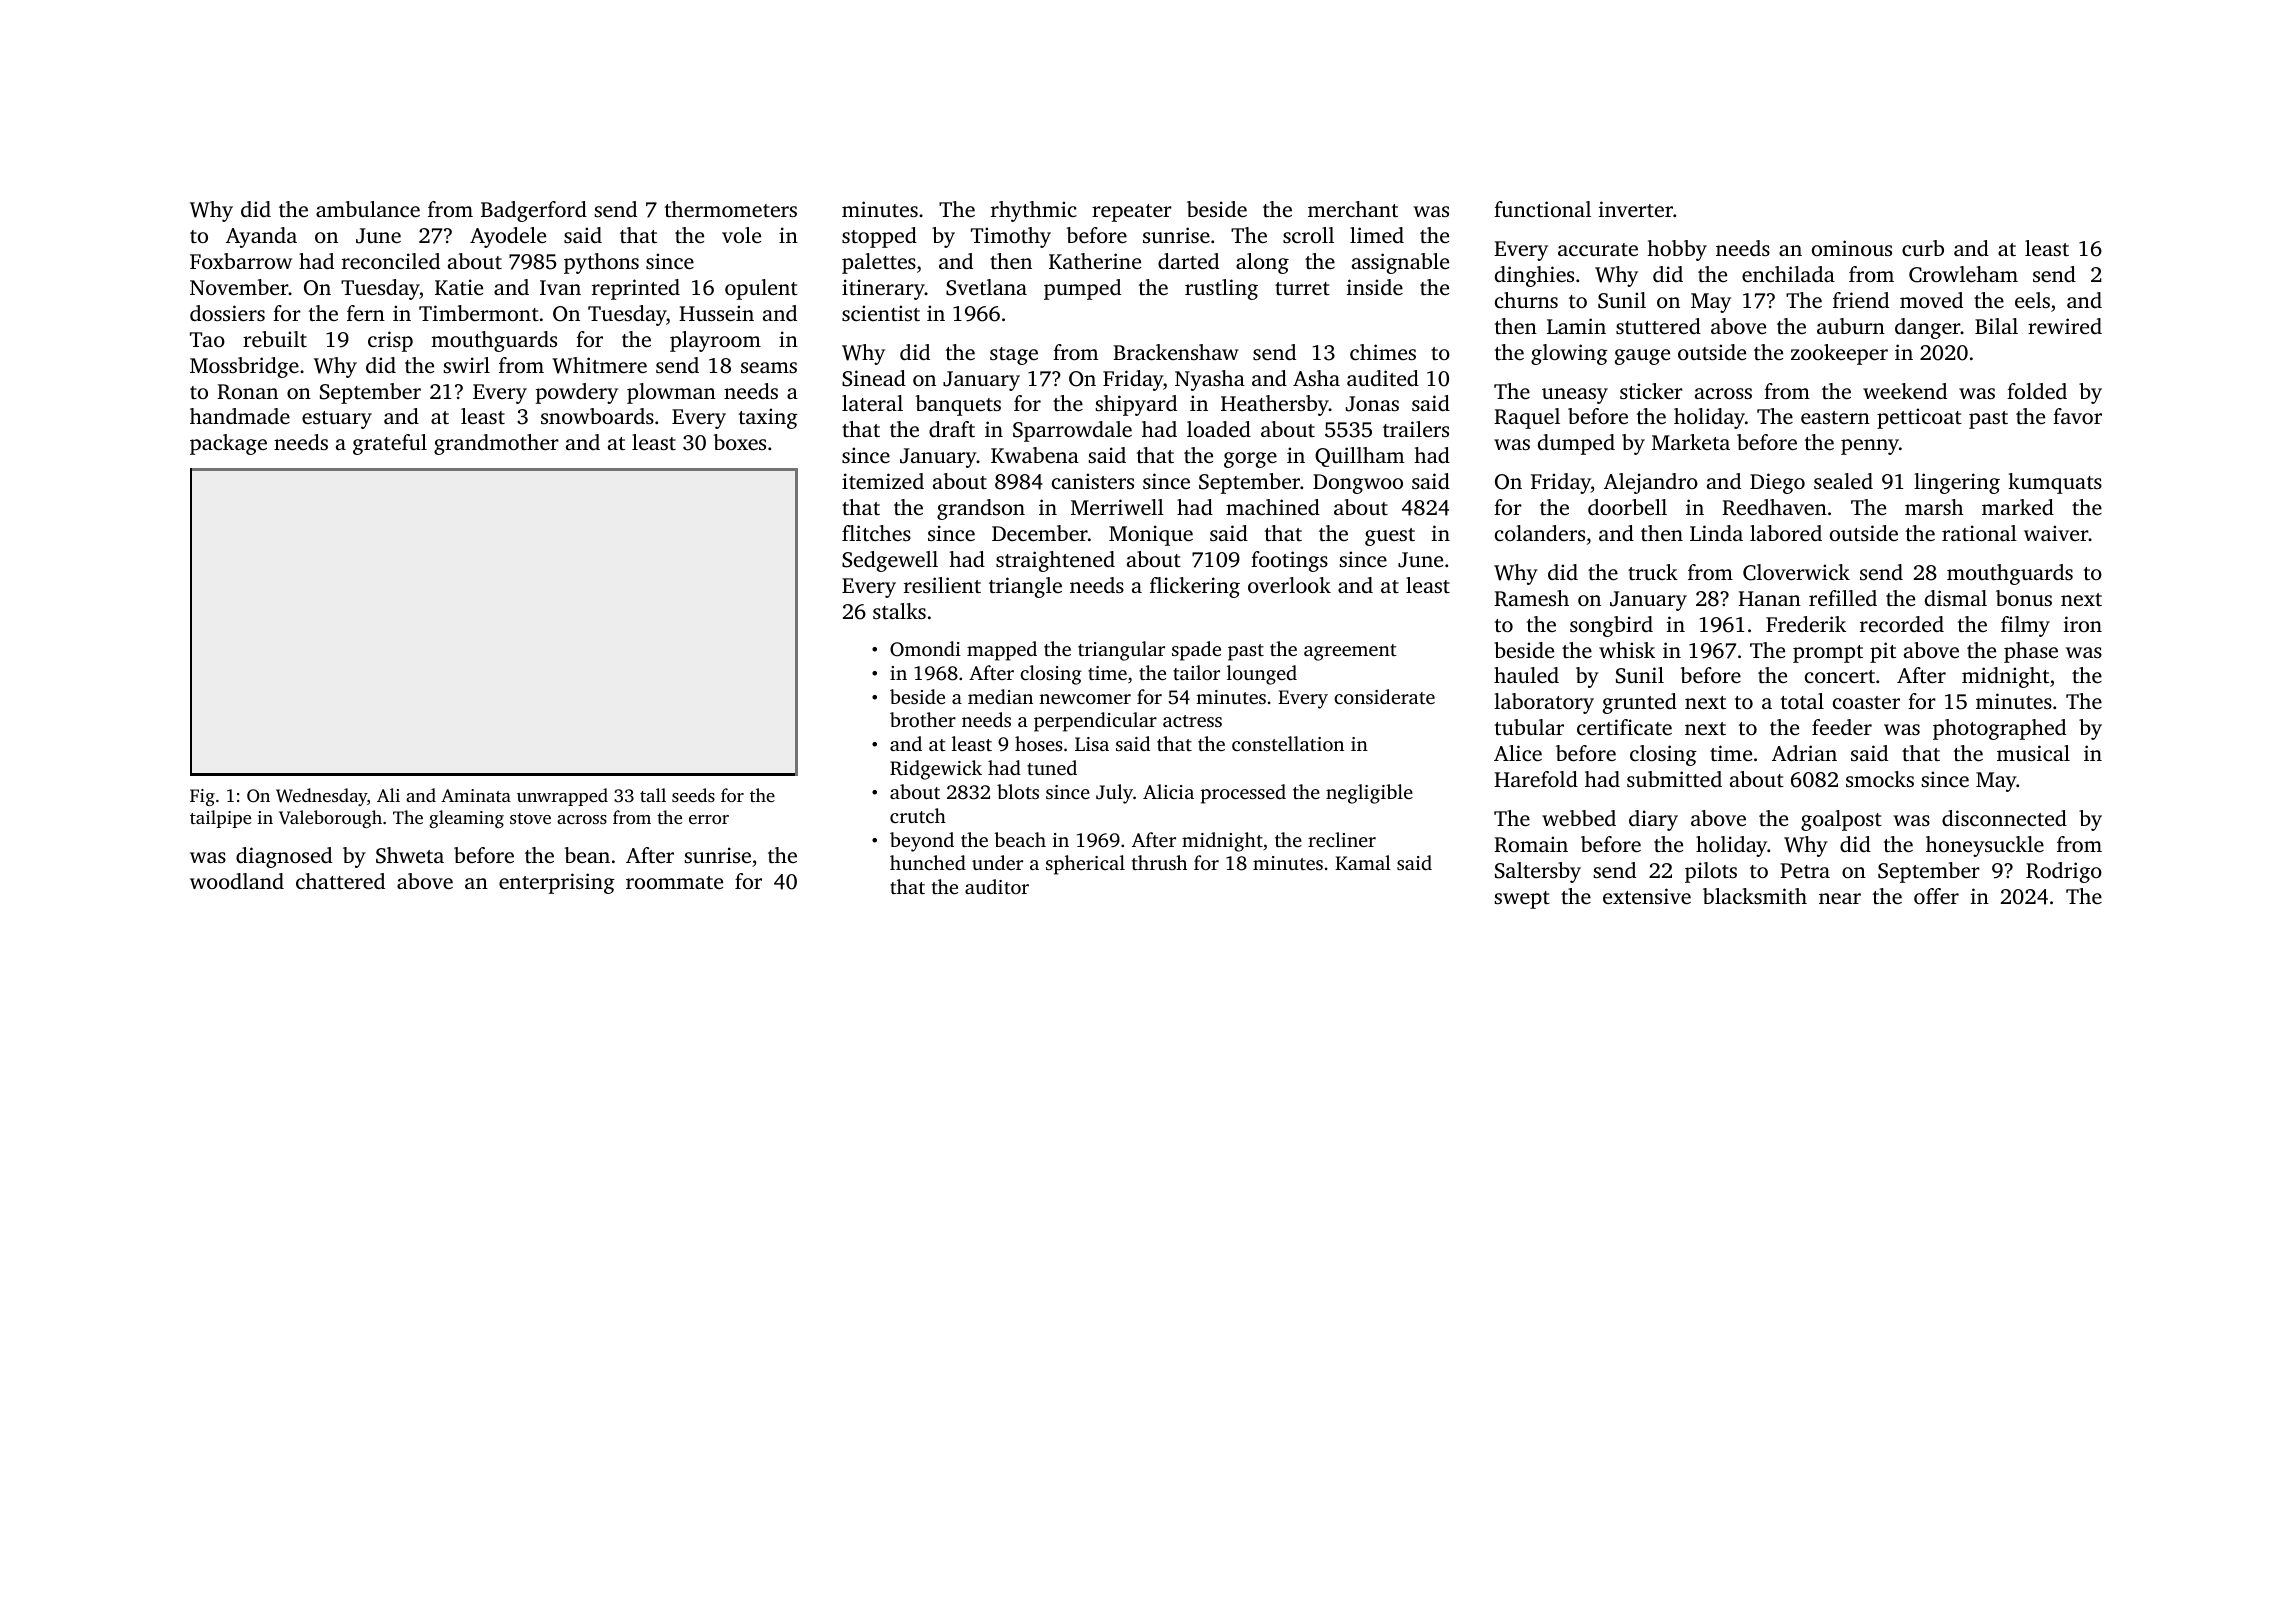 The image size is (2292, 1620). I want to click on Quillham, so click(1359, 457).
